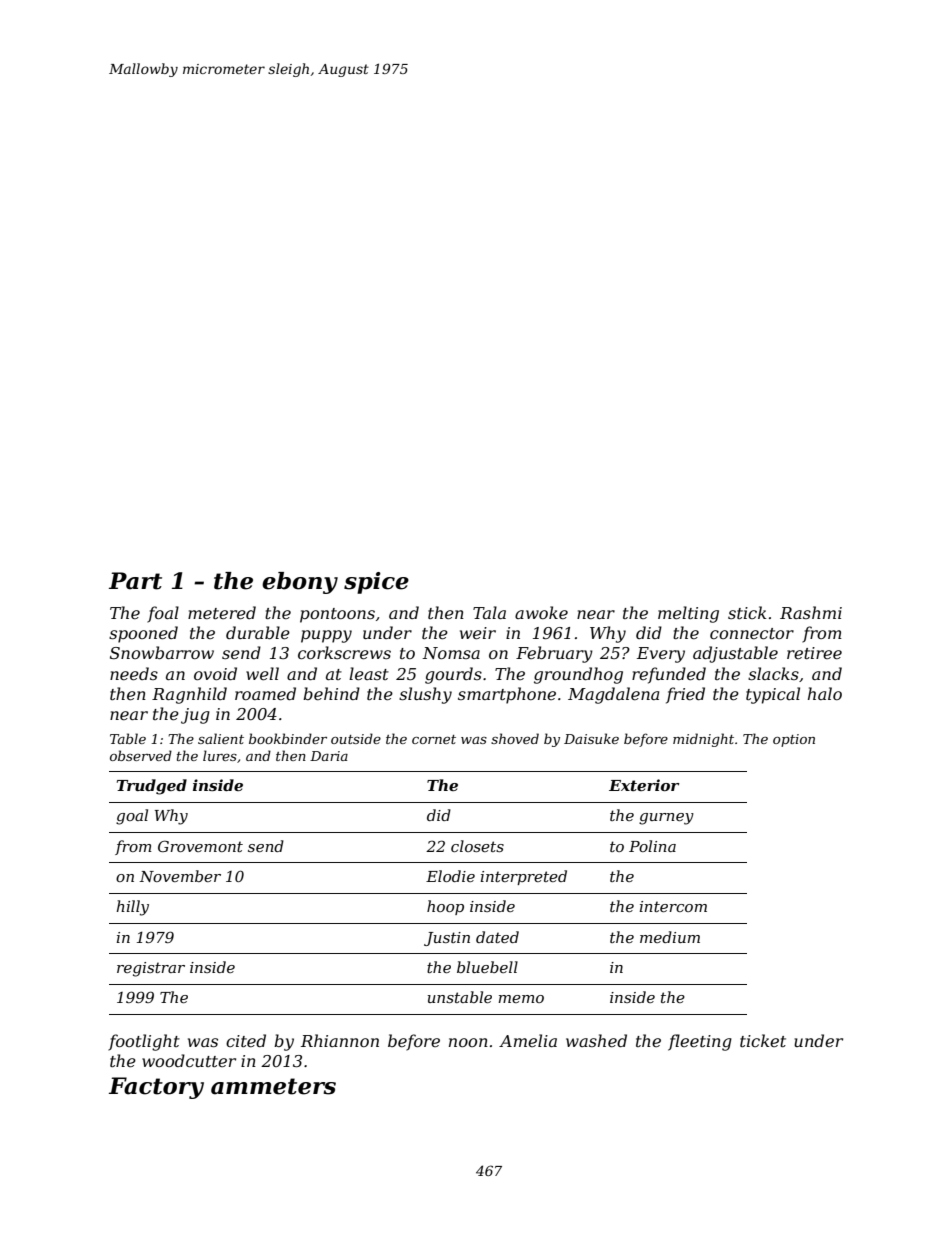  Describe the element at coordinates (670, 937) in the page. I see `medium` at that location.
